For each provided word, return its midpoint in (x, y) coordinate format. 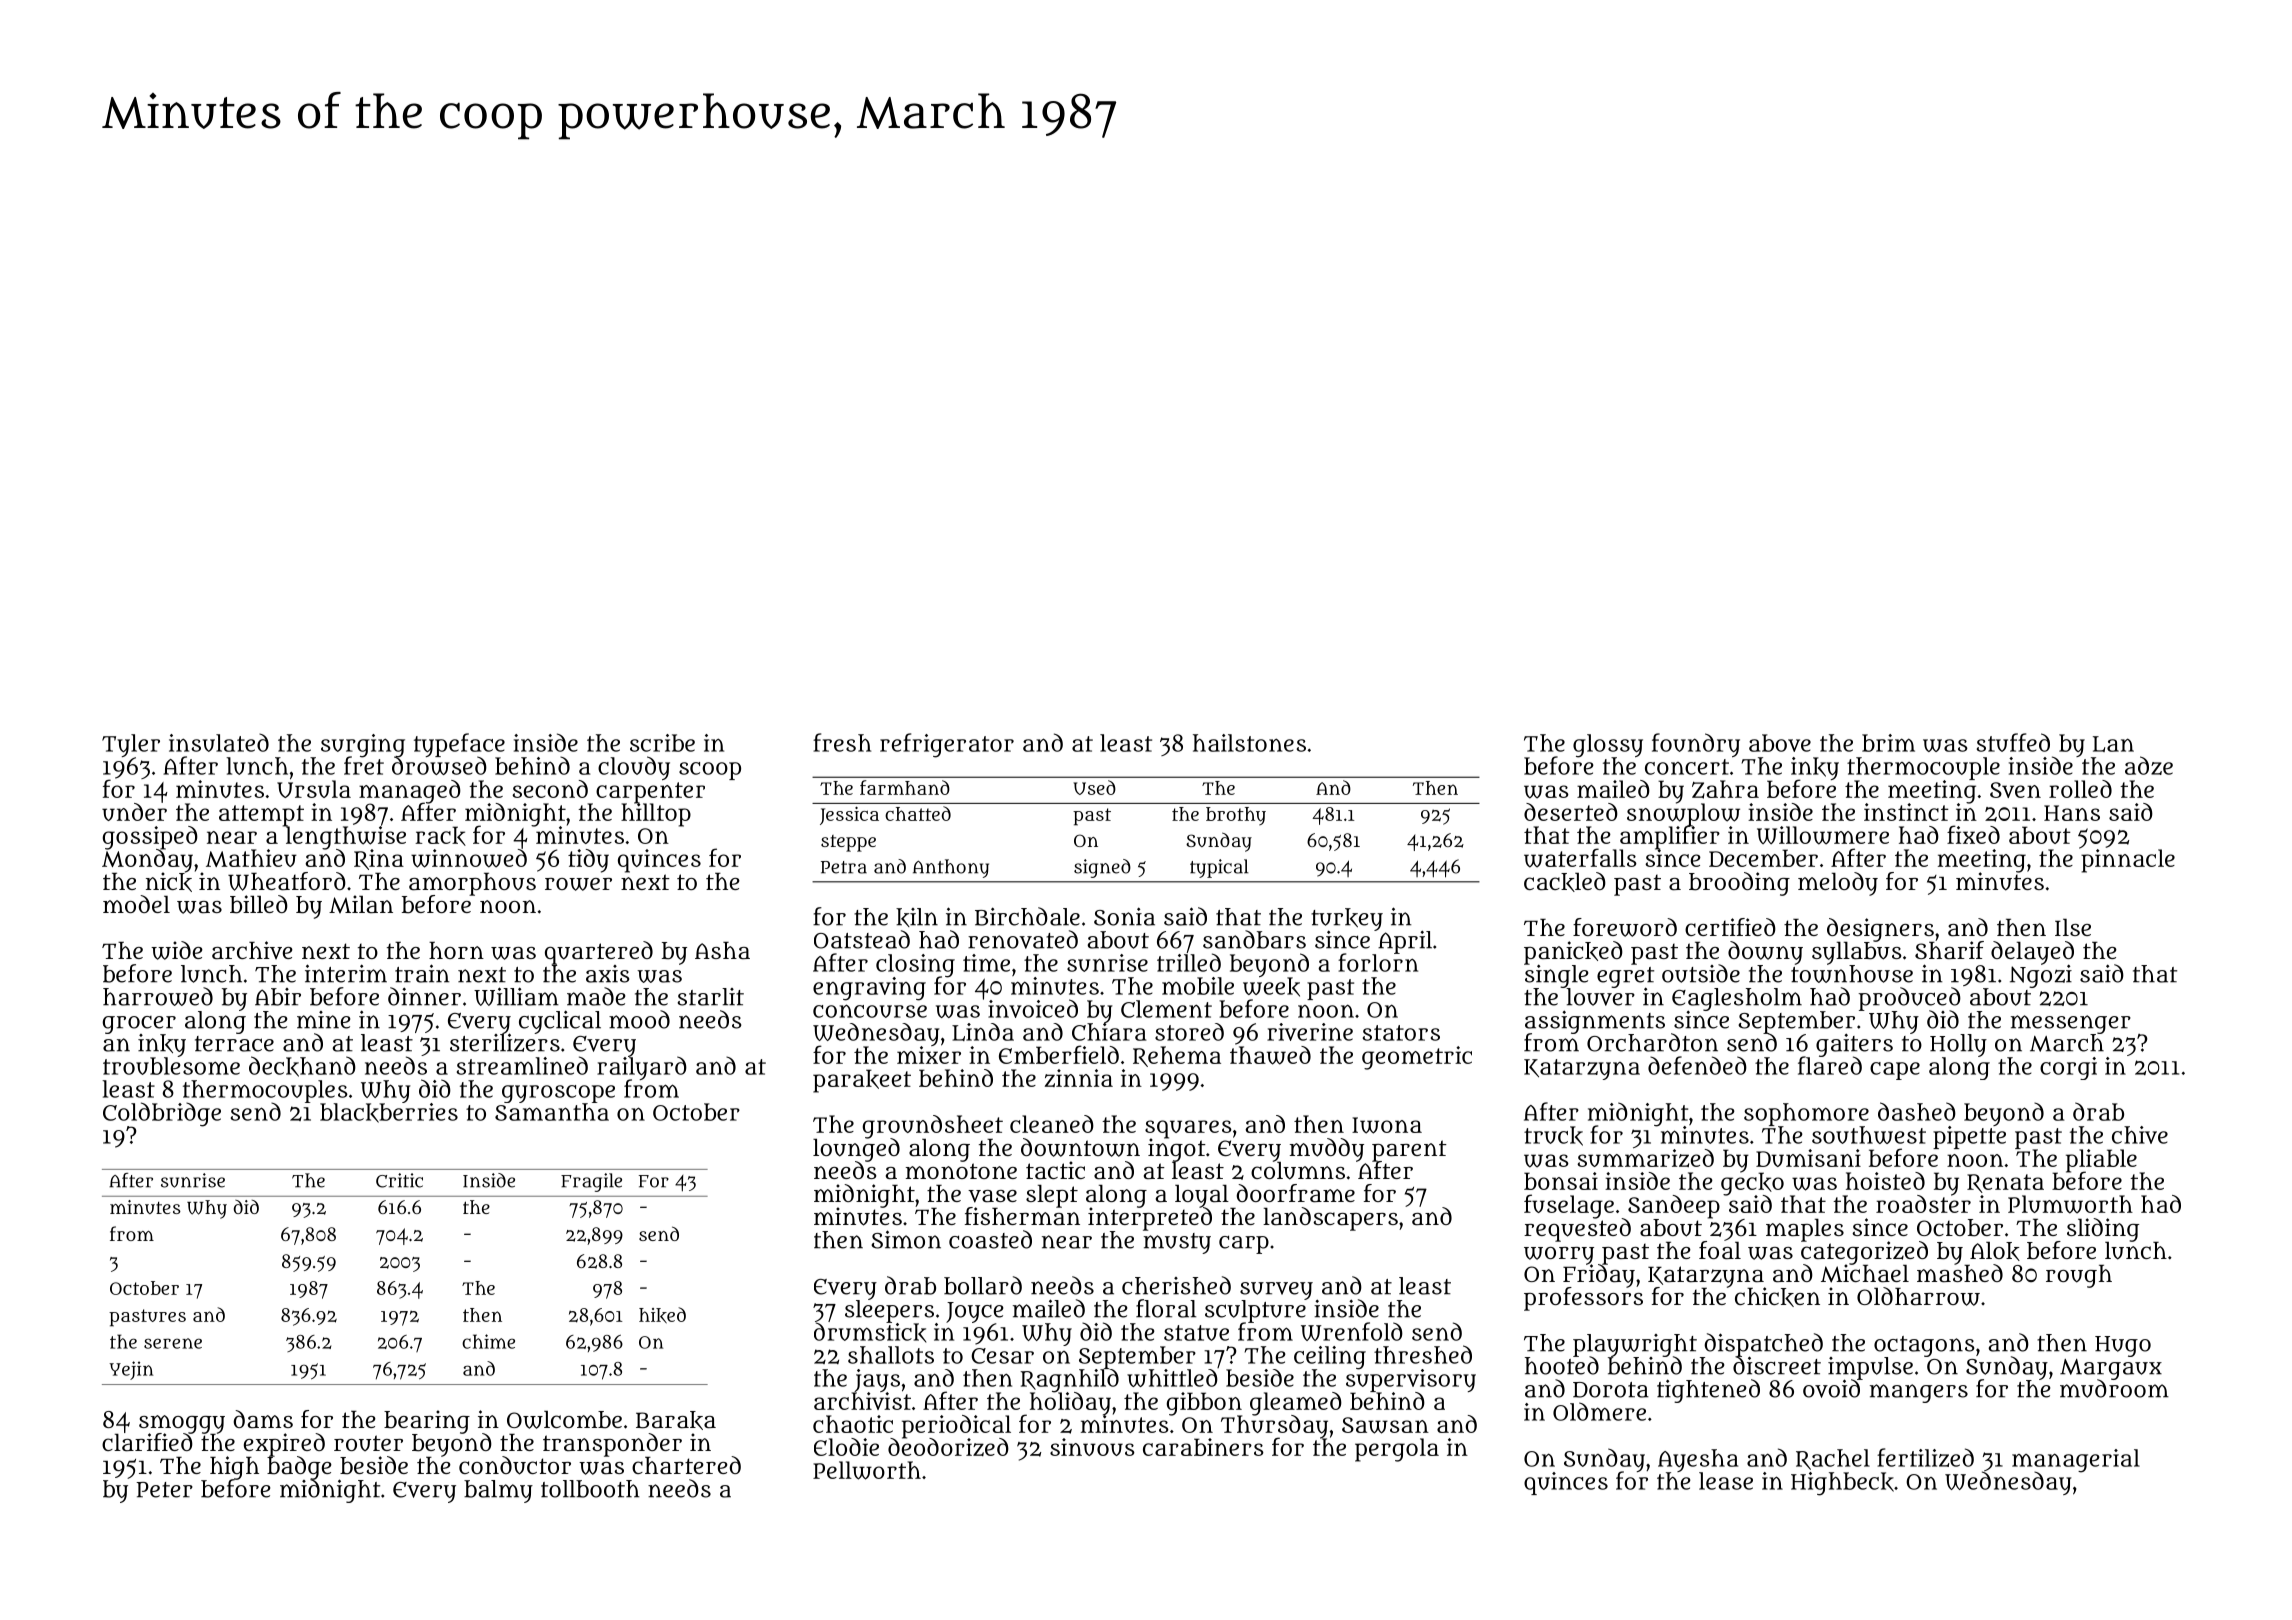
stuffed (2013, 742)
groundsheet (933, 1126)
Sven (2015, 790)
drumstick (870, 1333)
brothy (1236, 816)
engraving (869, 989)
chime (488, 1341)
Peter (164, 1490)
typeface (459, 745)
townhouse (1852, 974)
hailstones (1249, 743)
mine (323, 1020)
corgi (2068, 1068)
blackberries (389, 1113)
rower (578, 884)
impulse (1870, 1368)
